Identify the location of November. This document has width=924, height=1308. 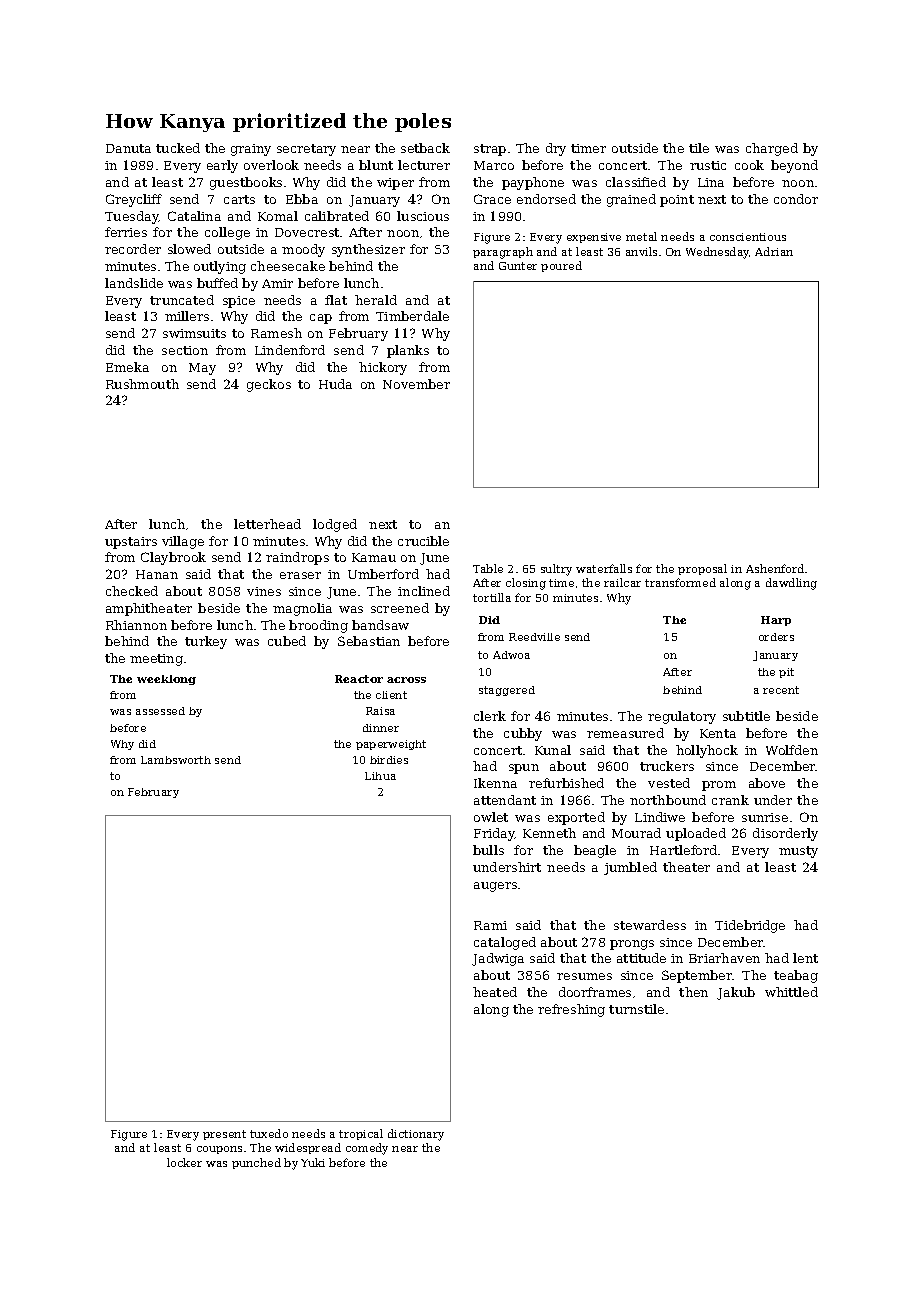
(416, 384).
